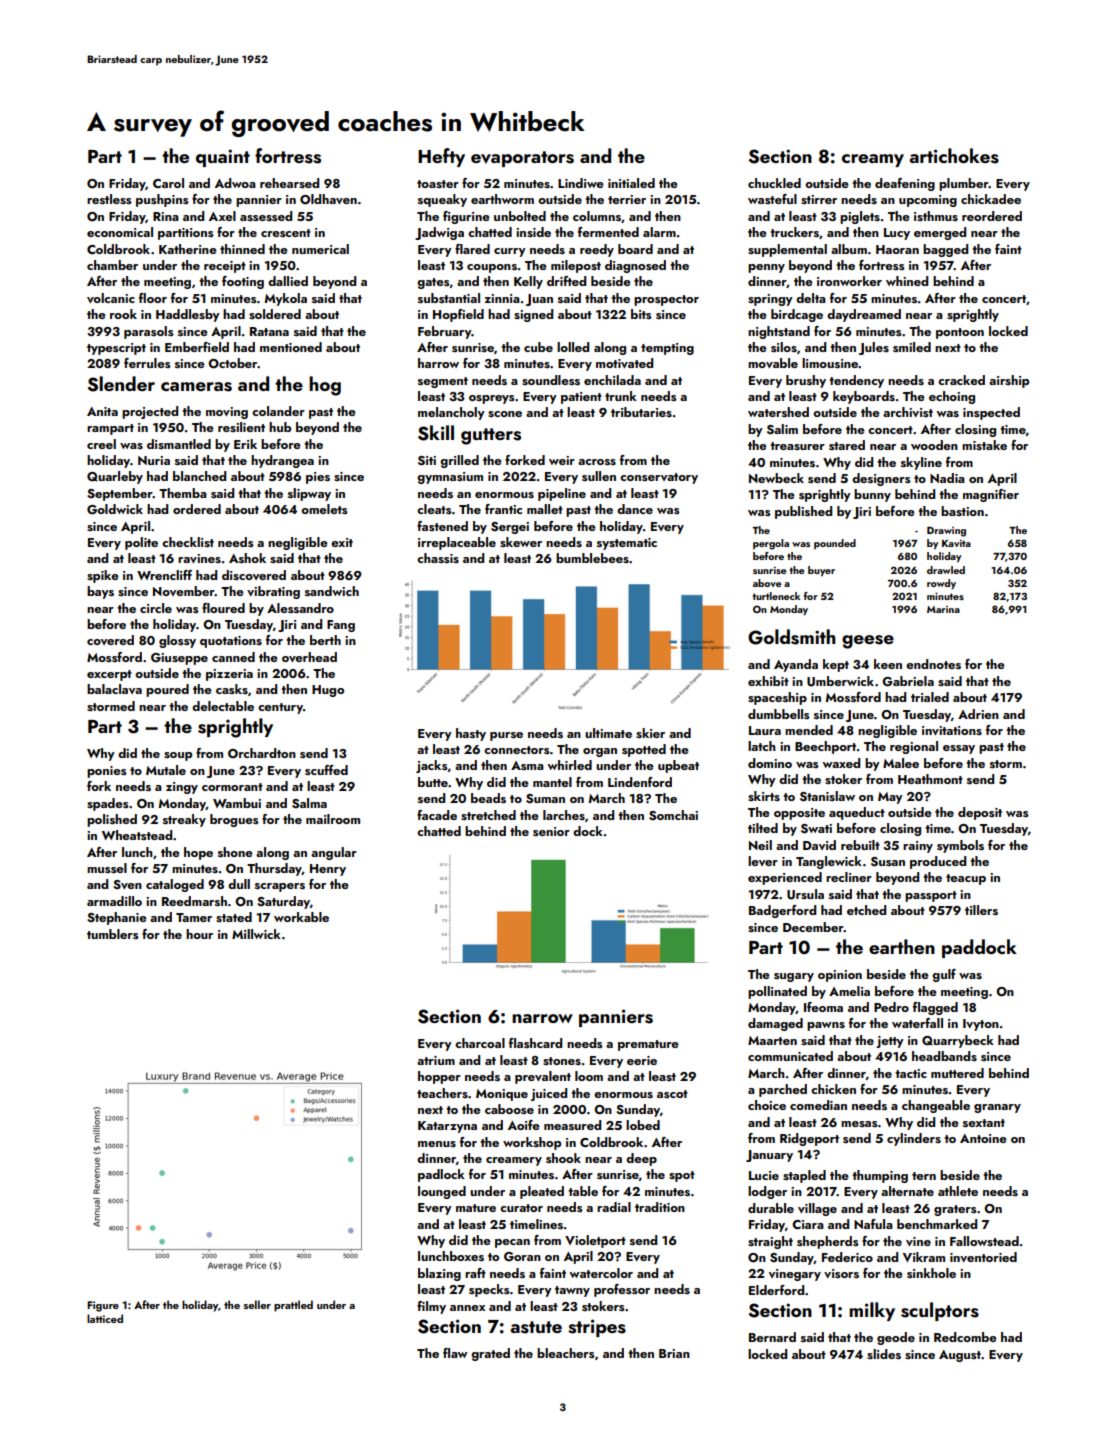 Image resolution: width=1119 pixels, height=1449 pixels. I want to click on quaint, so click(223, 158).
